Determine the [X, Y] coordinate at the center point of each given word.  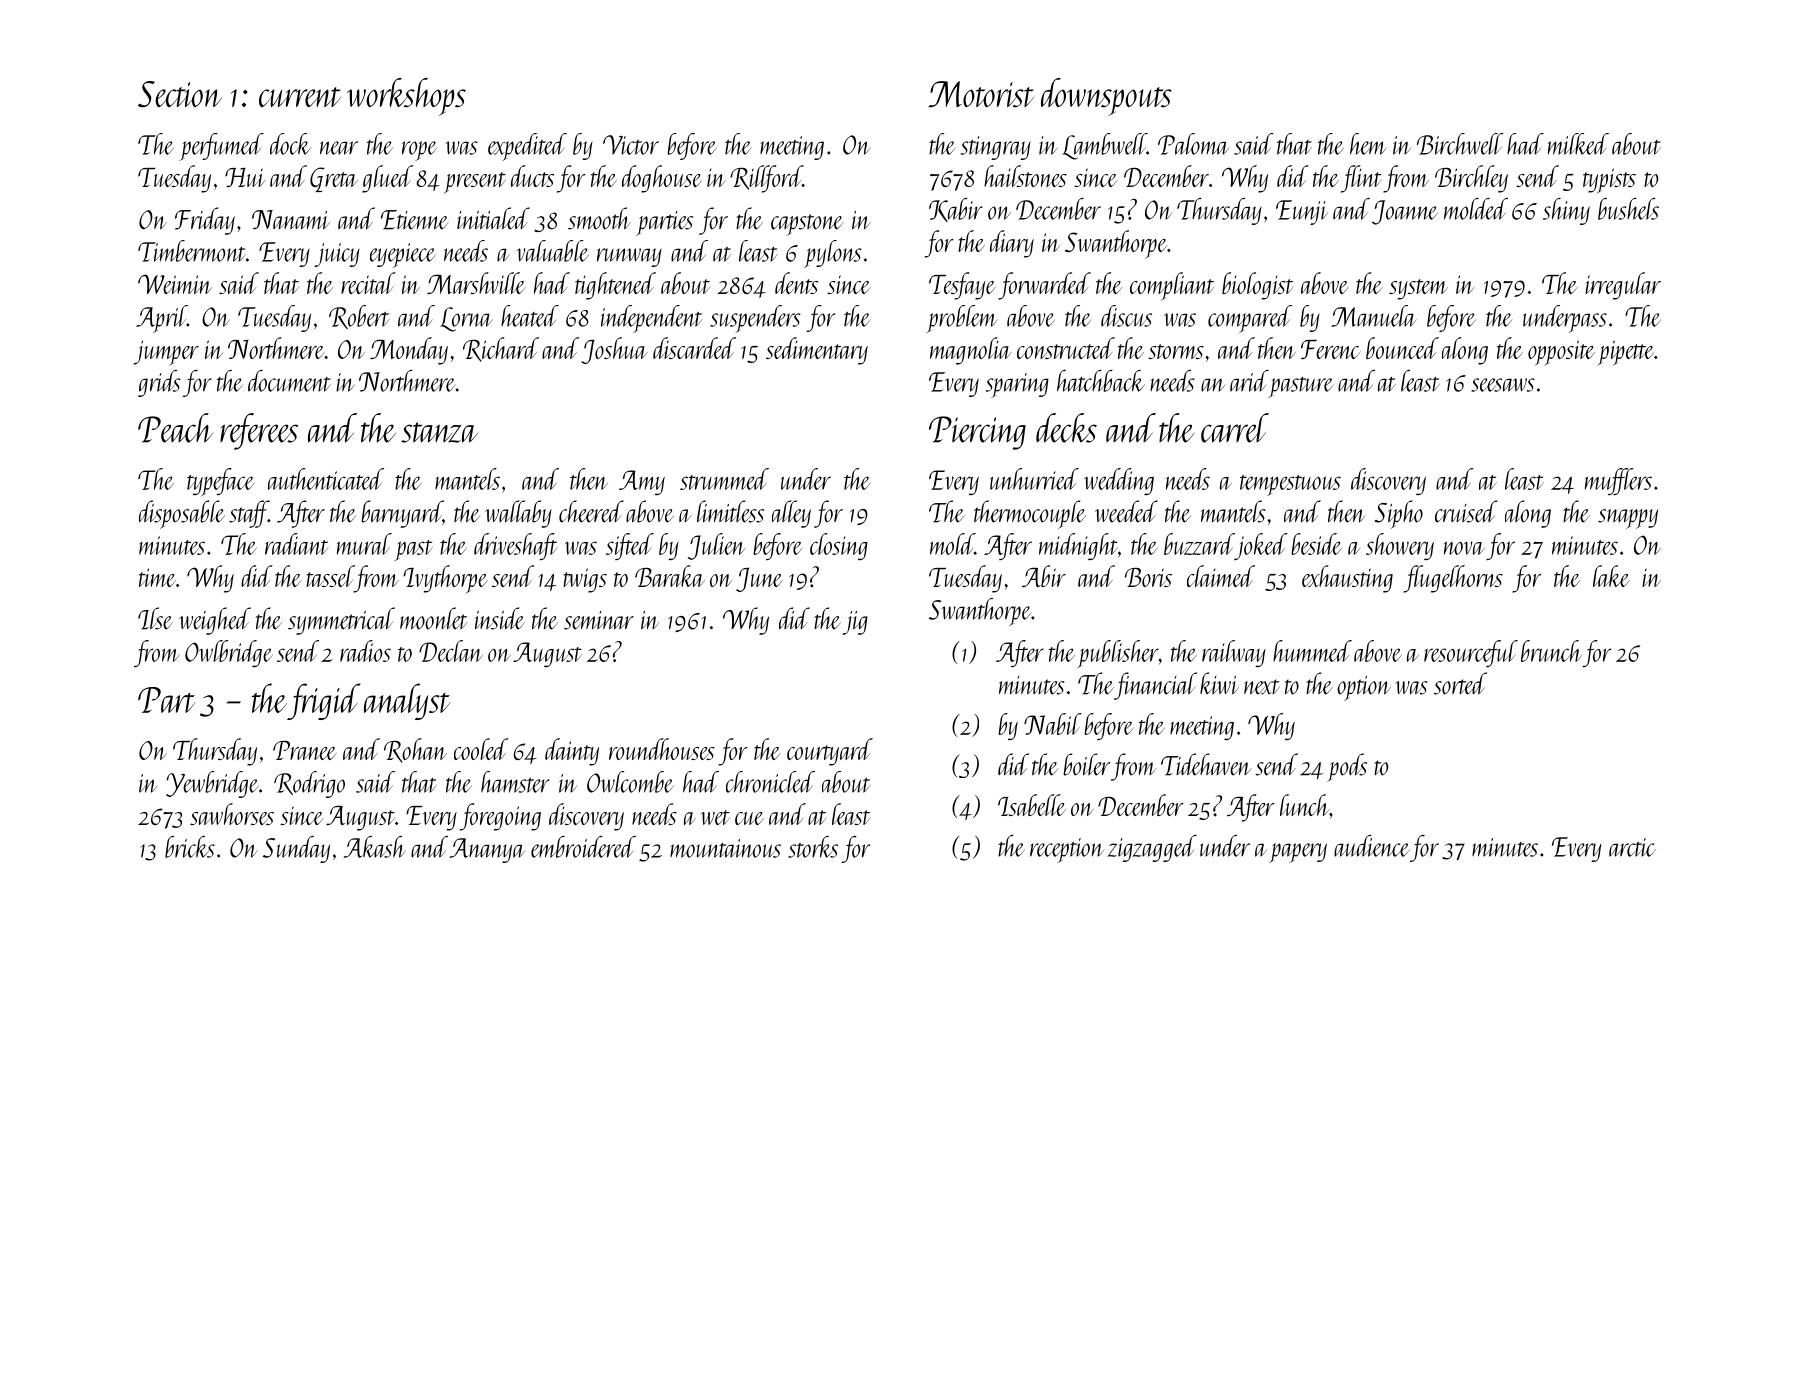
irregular [1623, 286]
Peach [175, 428]
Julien [716, 546]
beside [1316, 544]
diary [1012, 244]
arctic [1632, 847]
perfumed [221, 147]
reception [1067, 850]
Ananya [487, 850]
